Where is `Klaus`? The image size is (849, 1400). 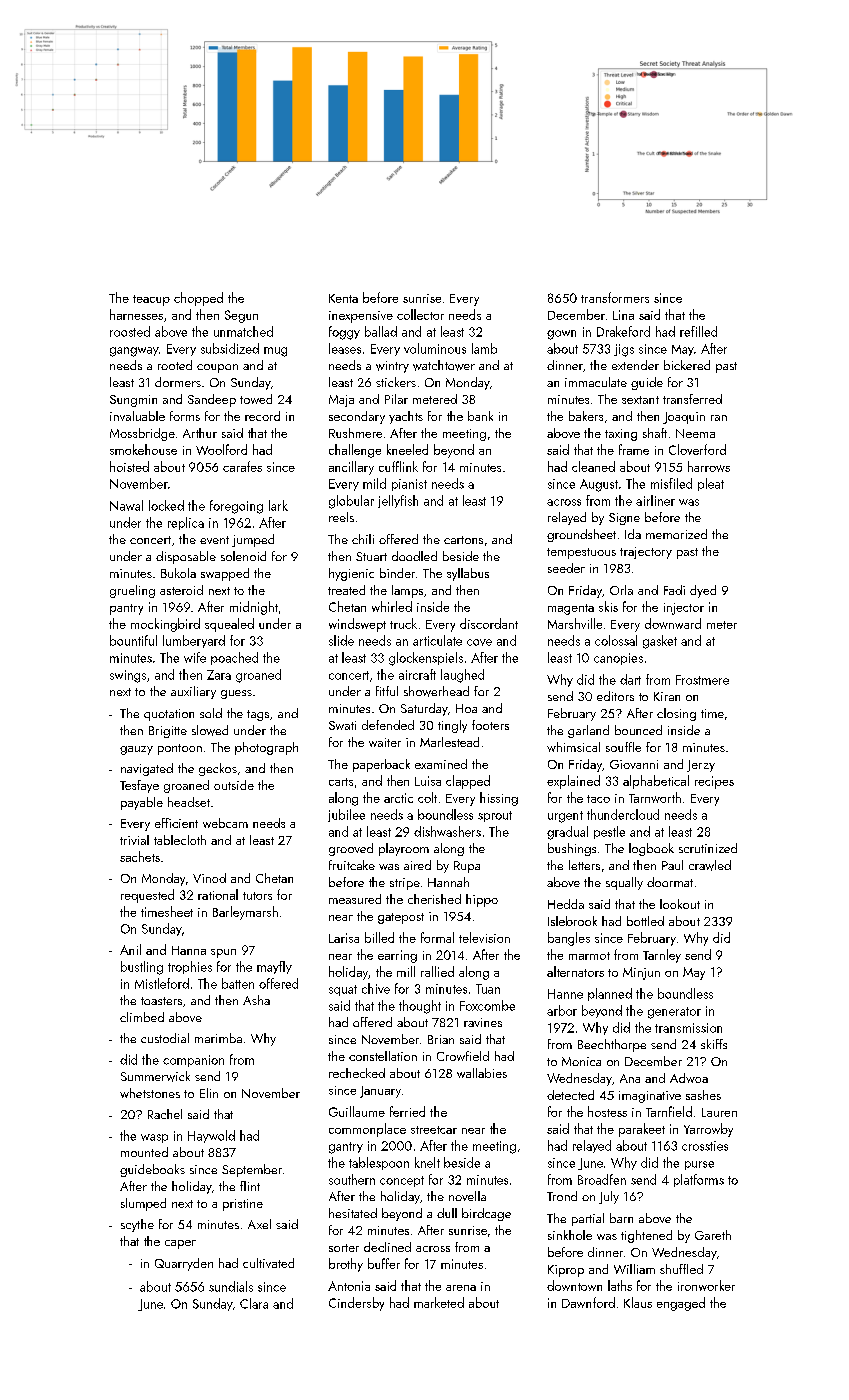
Klaus is located at coordinates (638, 1302).
